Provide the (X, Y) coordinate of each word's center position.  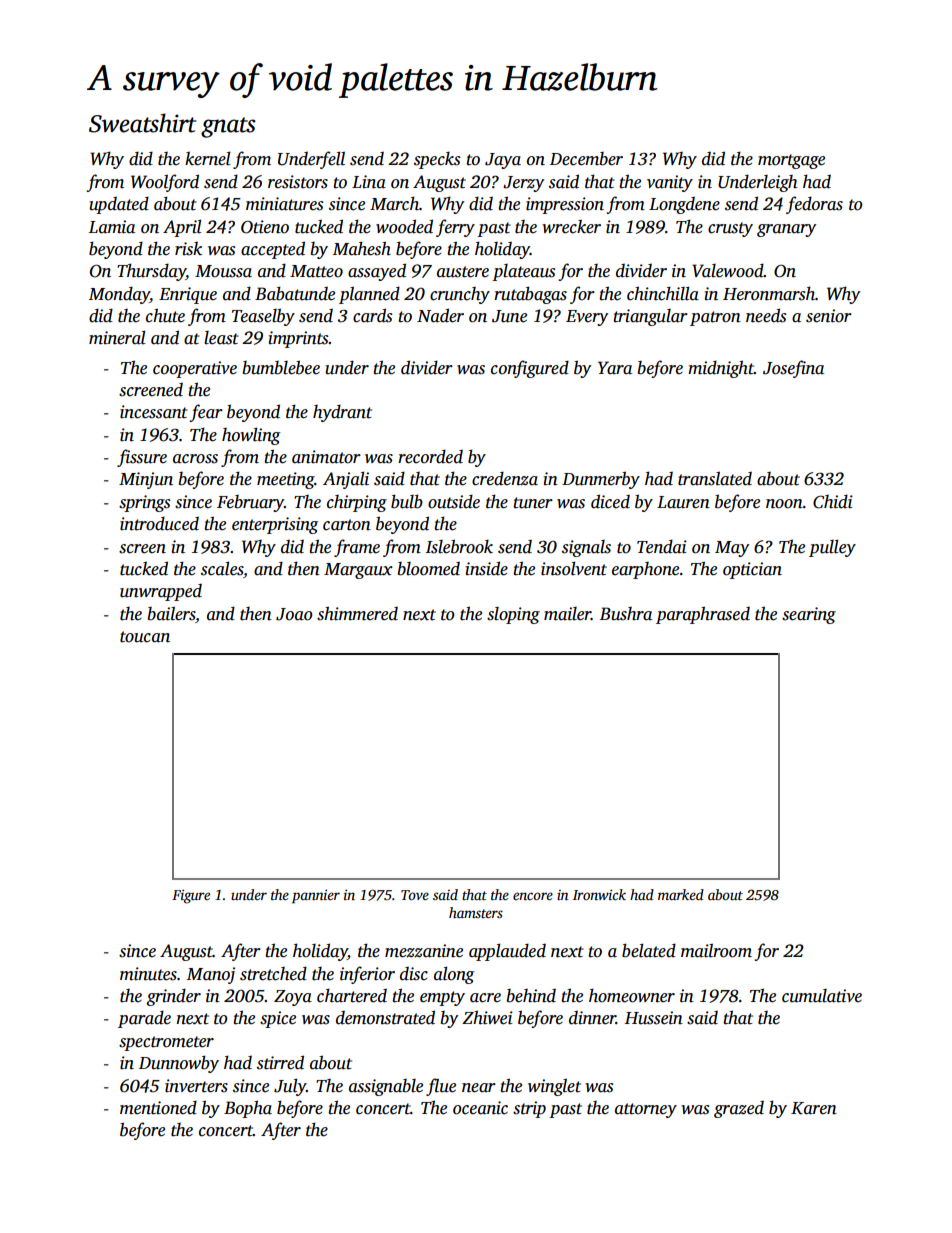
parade (144, 1019)
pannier (316, 897)
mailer (567, 614)
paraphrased (703, 615)
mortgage (791, 161)
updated (119, 205)
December (586, 159)
